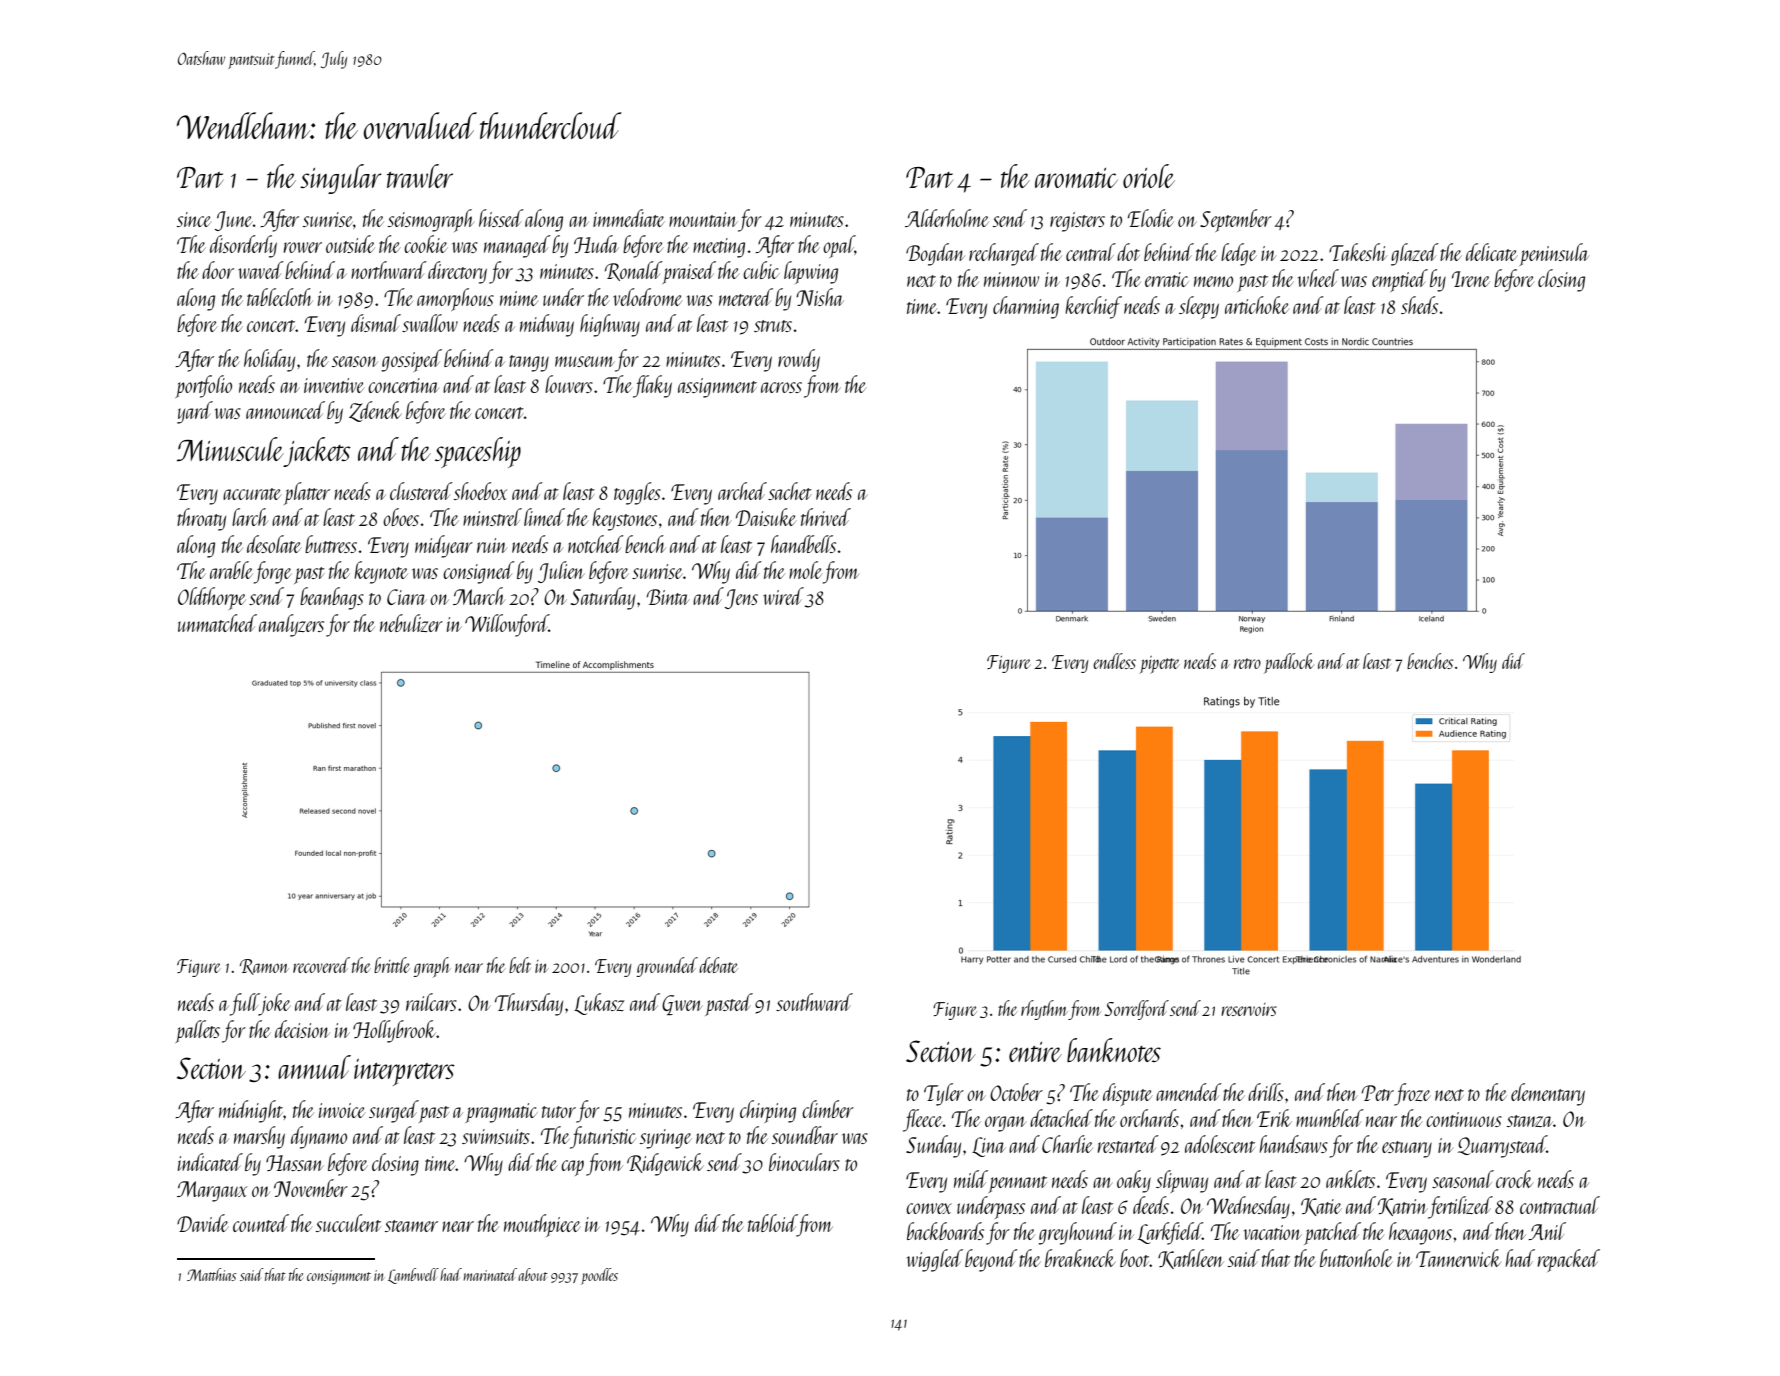  What do you see at coordinates (1321, 1207) in the screenshot?
I see `Katie` at bounding box center [1321, 1207].
